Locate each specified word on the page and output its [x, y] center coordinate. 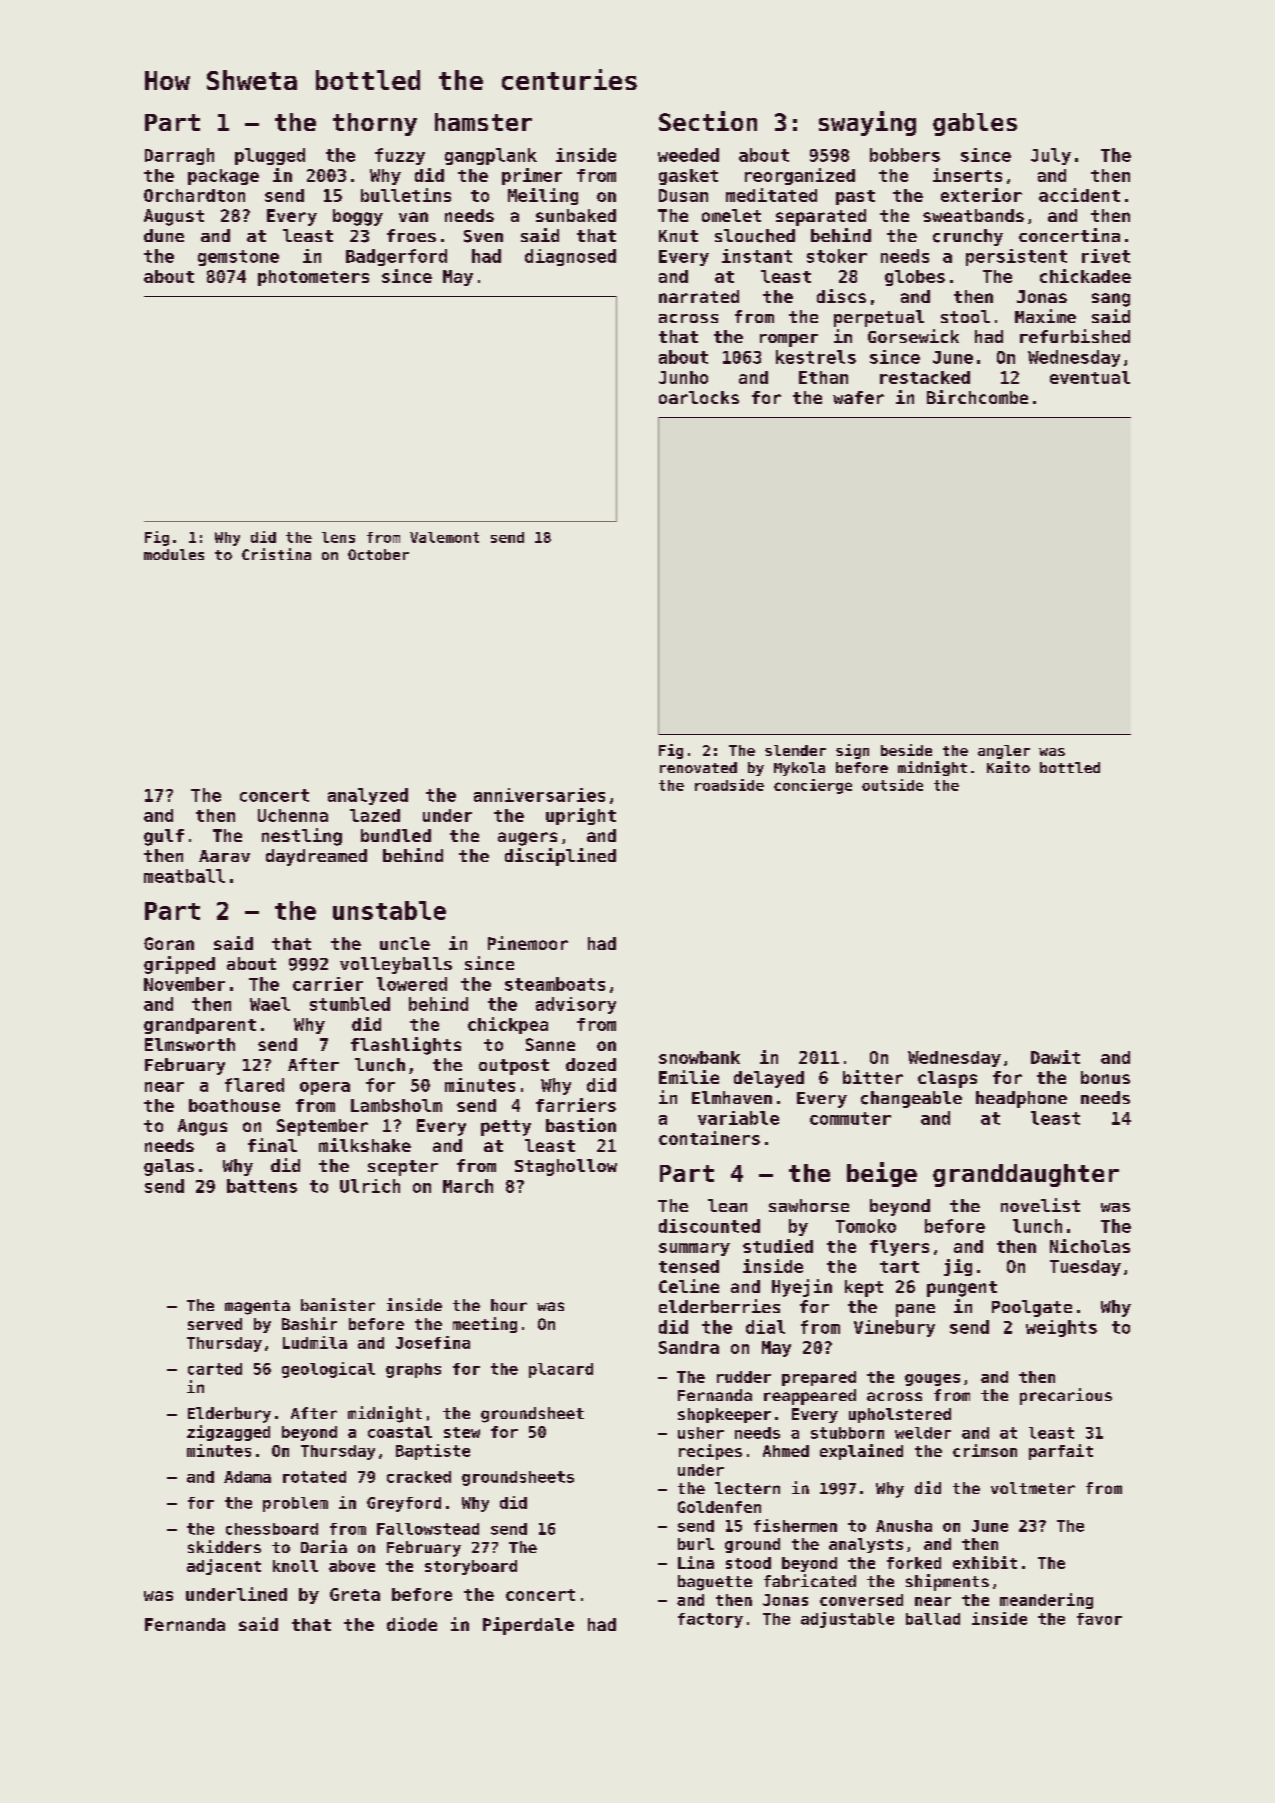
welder [923, 1433]
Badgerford [396, 257]
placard [561, 1370]
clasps [947, 1079]
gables [975, 124]
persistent [1016, 257]
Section [708, 121]
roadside [729, 785]
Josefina [433, 1342]
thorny [375, 124]
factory [710, 1620]
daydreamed [316, 857]
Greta [355, 1594]
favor [1099, 1619]
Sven [483, 236]
